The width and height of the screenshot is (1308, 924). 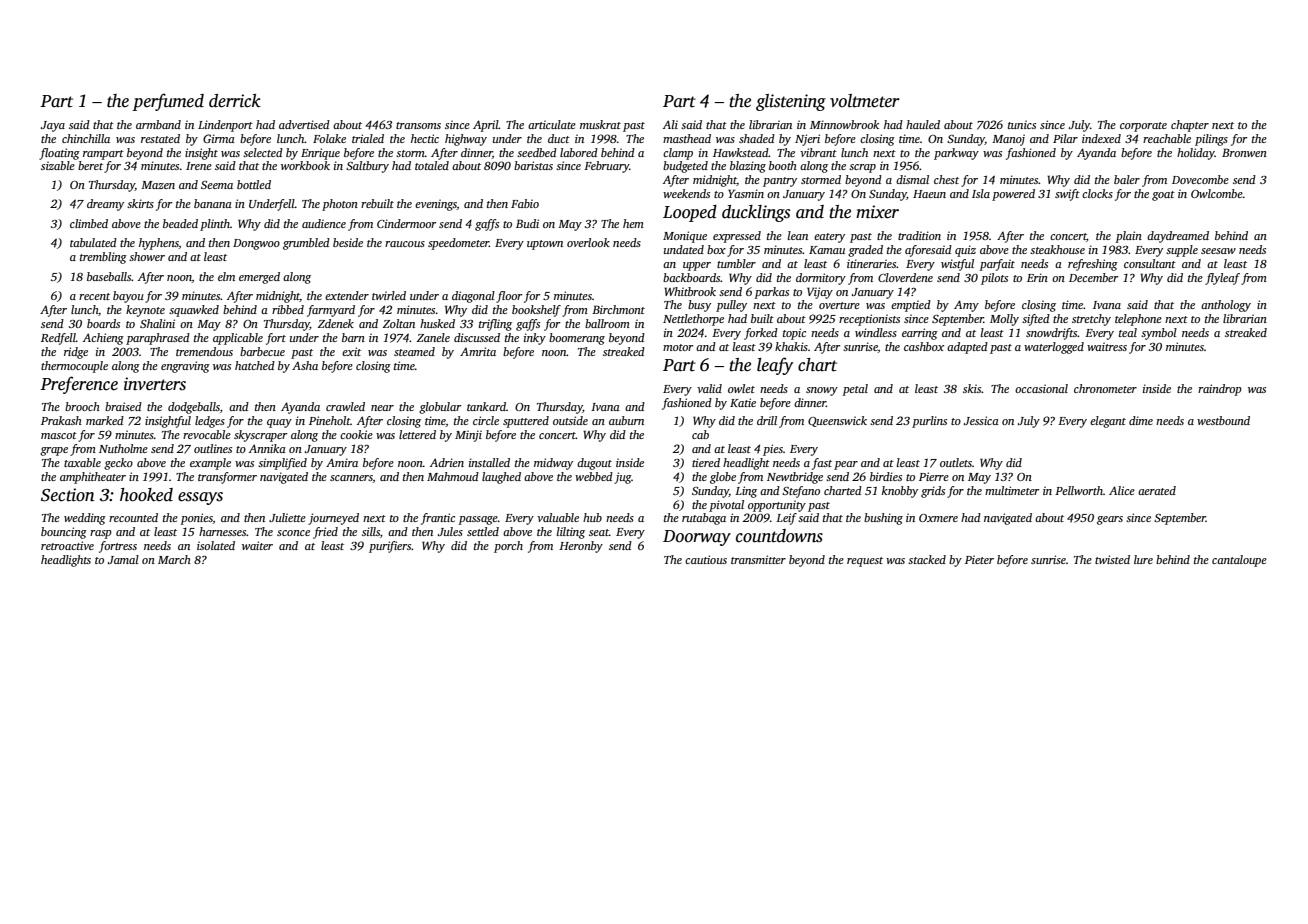 What do you see at coordinates (59, 154) in the screenshot?
I see `floating` at bounding box center [59, 154].
